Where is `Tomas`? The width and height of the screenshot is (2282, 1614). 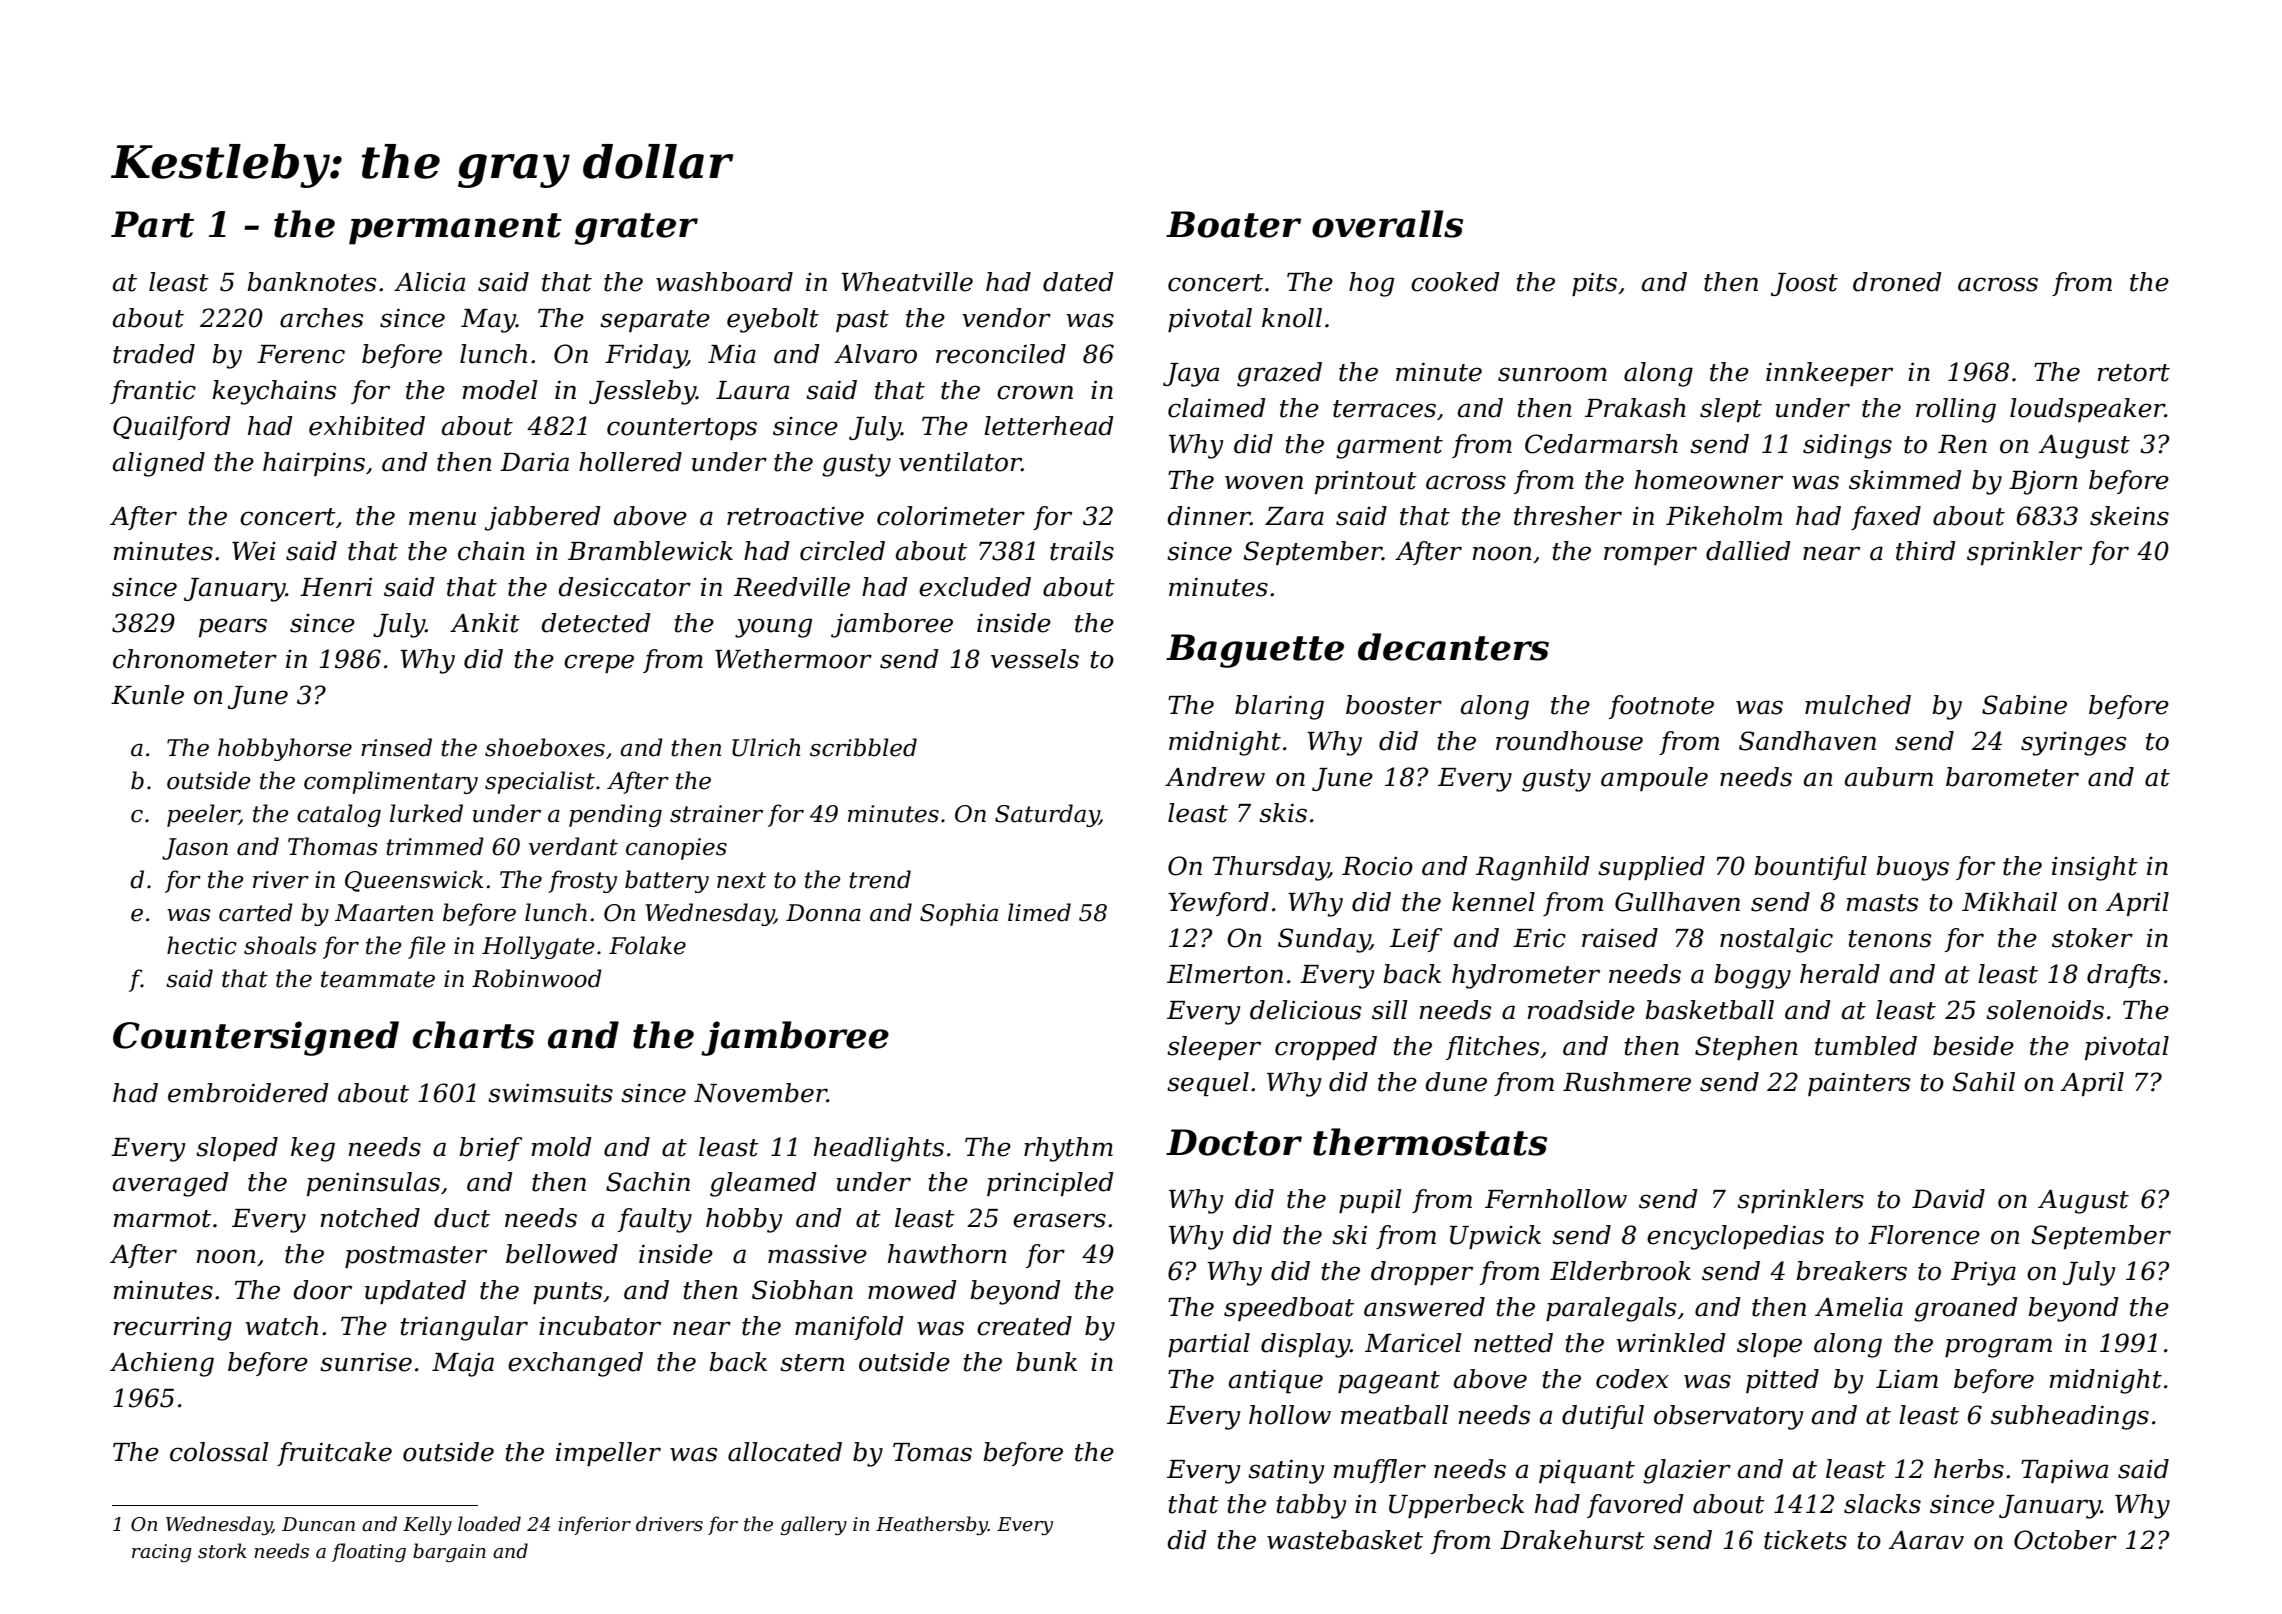
Tomas is located at coordinates (932, 1452).
